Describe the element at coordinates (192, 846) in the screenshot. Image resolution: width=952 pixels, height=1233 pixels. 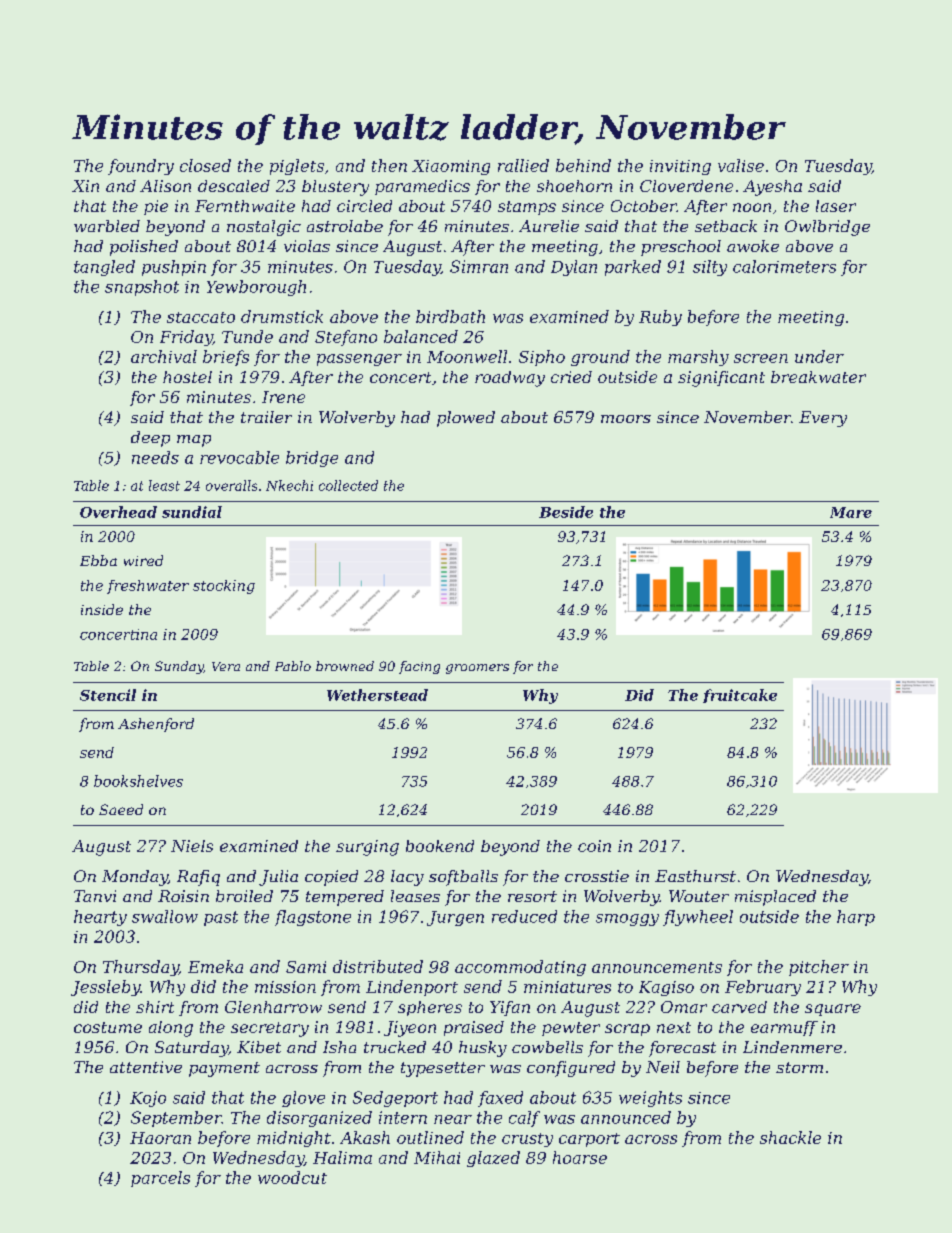
I see `Niels` at that location.
